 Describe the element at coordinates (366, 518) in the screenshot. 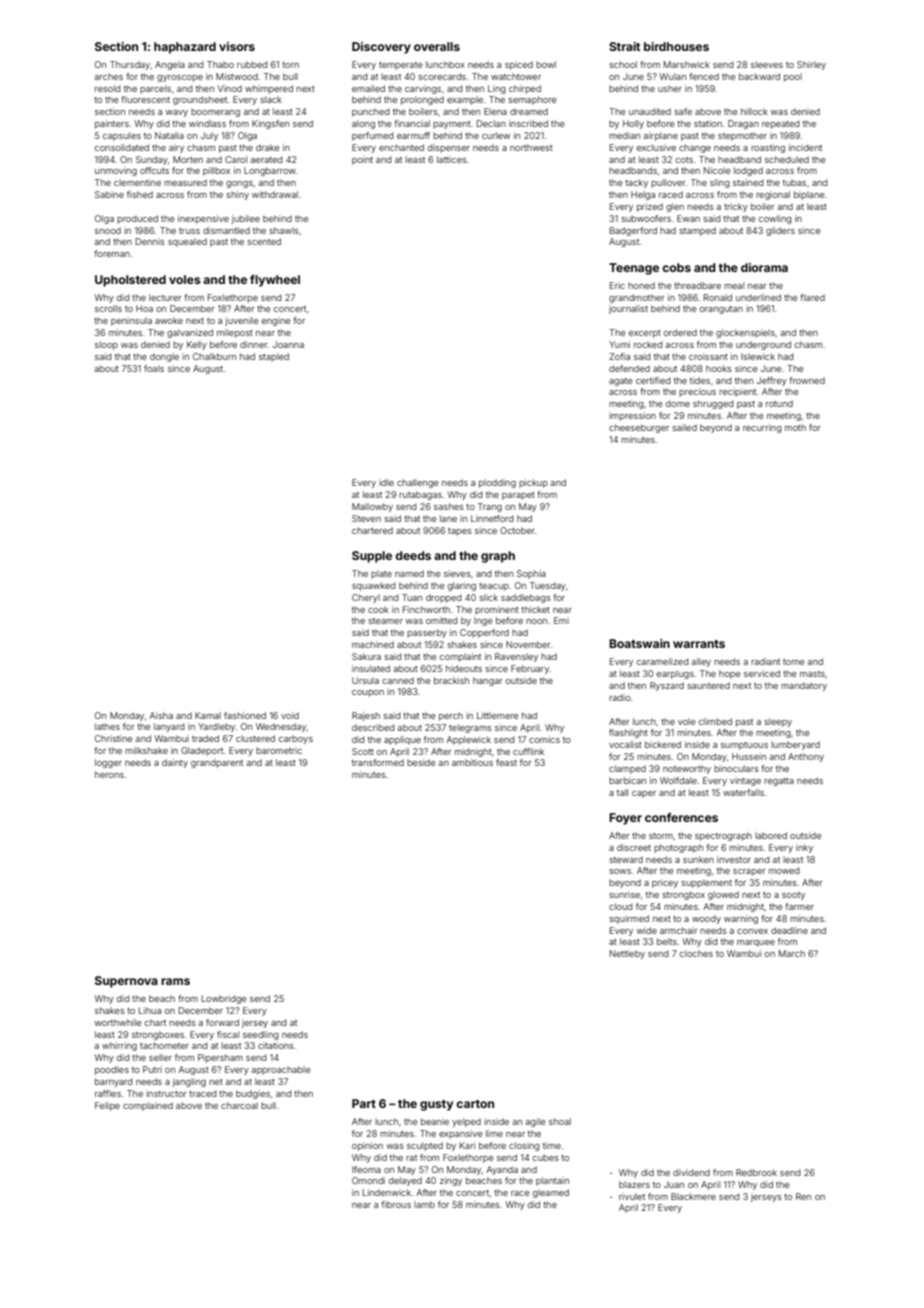

I see `Steven` at that location.
